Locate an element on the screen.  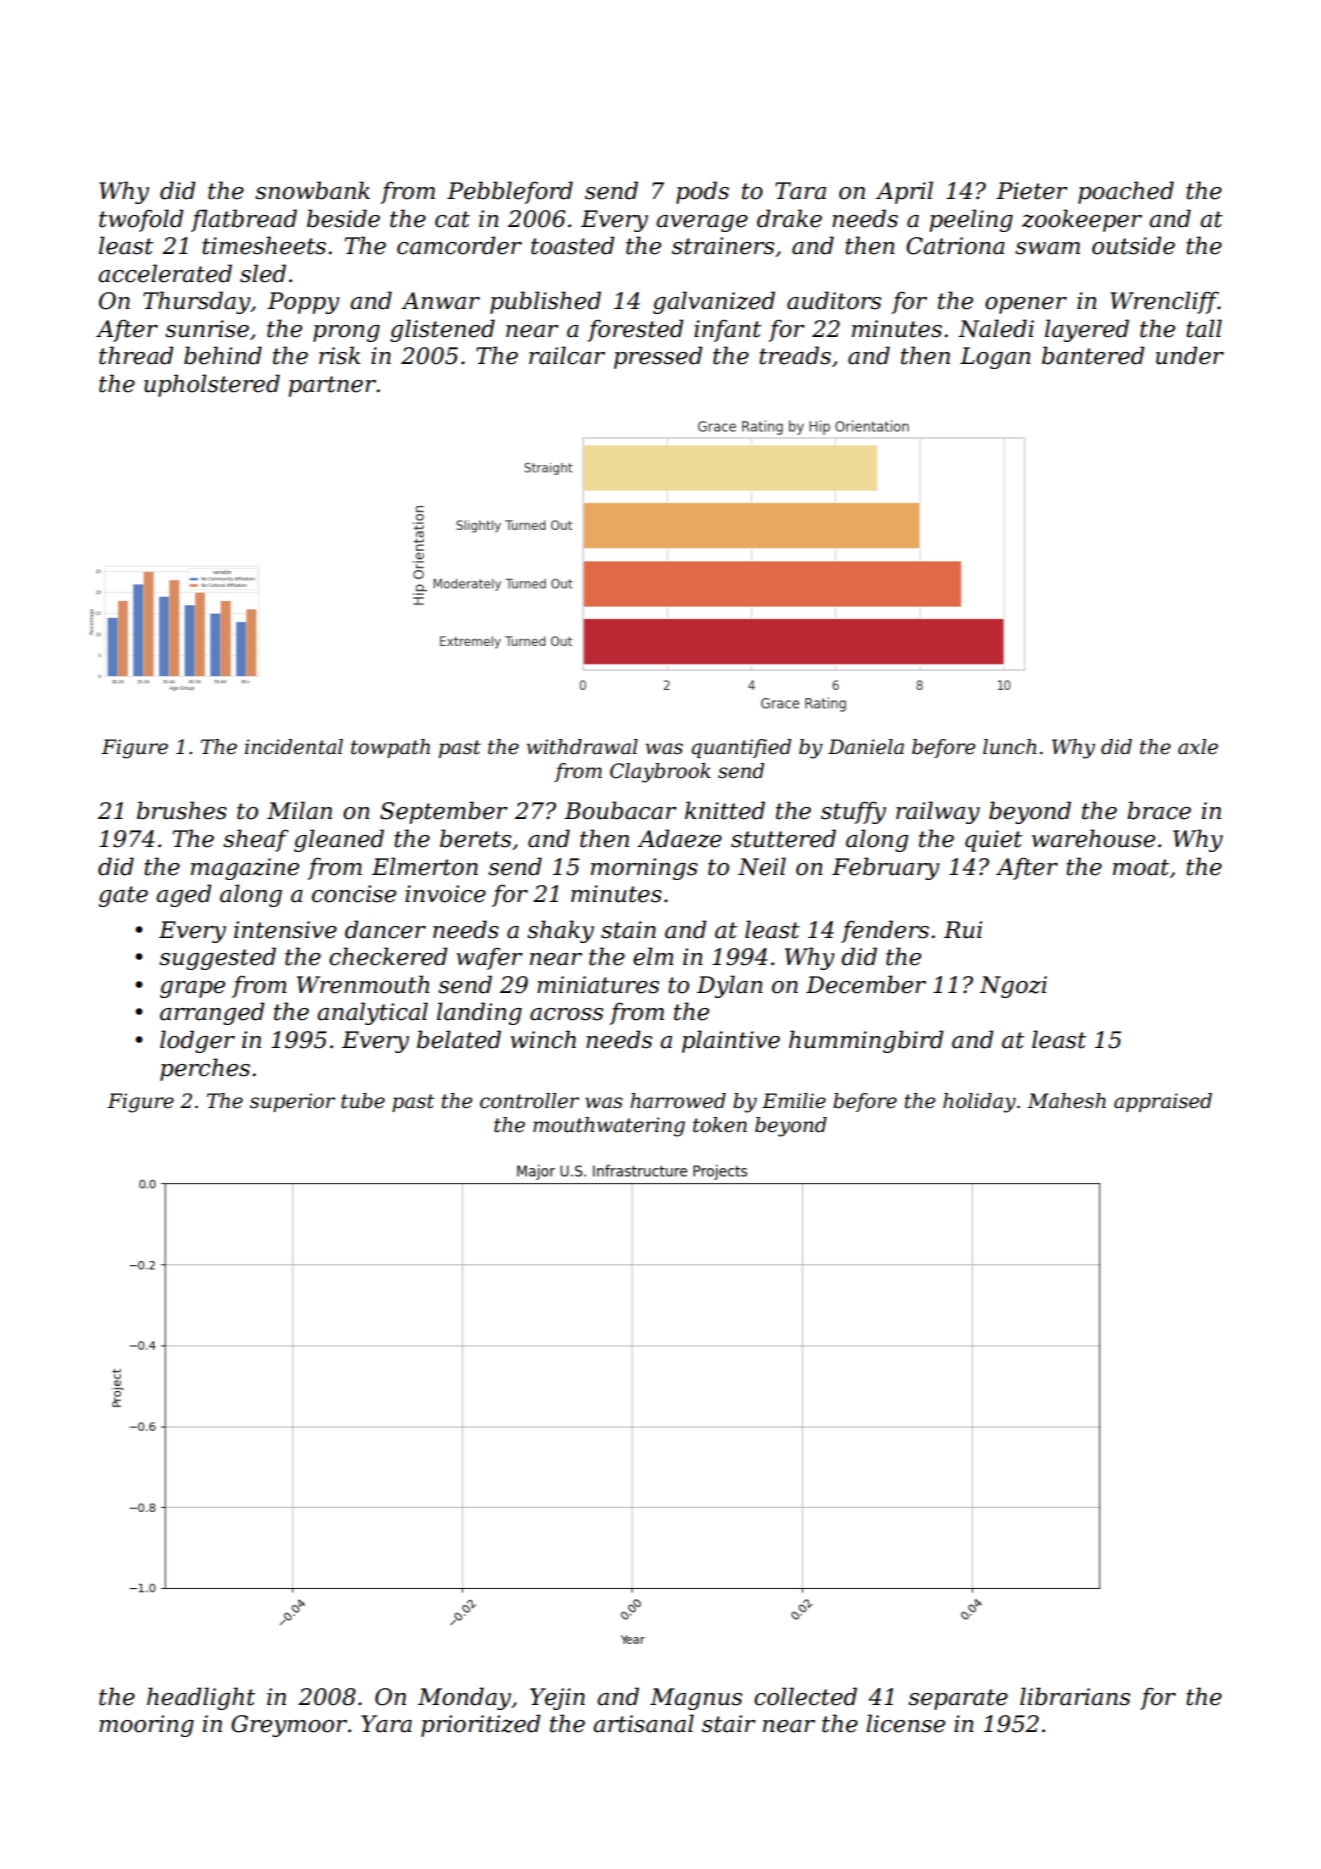
lunch is located at coordinates (1010, 747).
